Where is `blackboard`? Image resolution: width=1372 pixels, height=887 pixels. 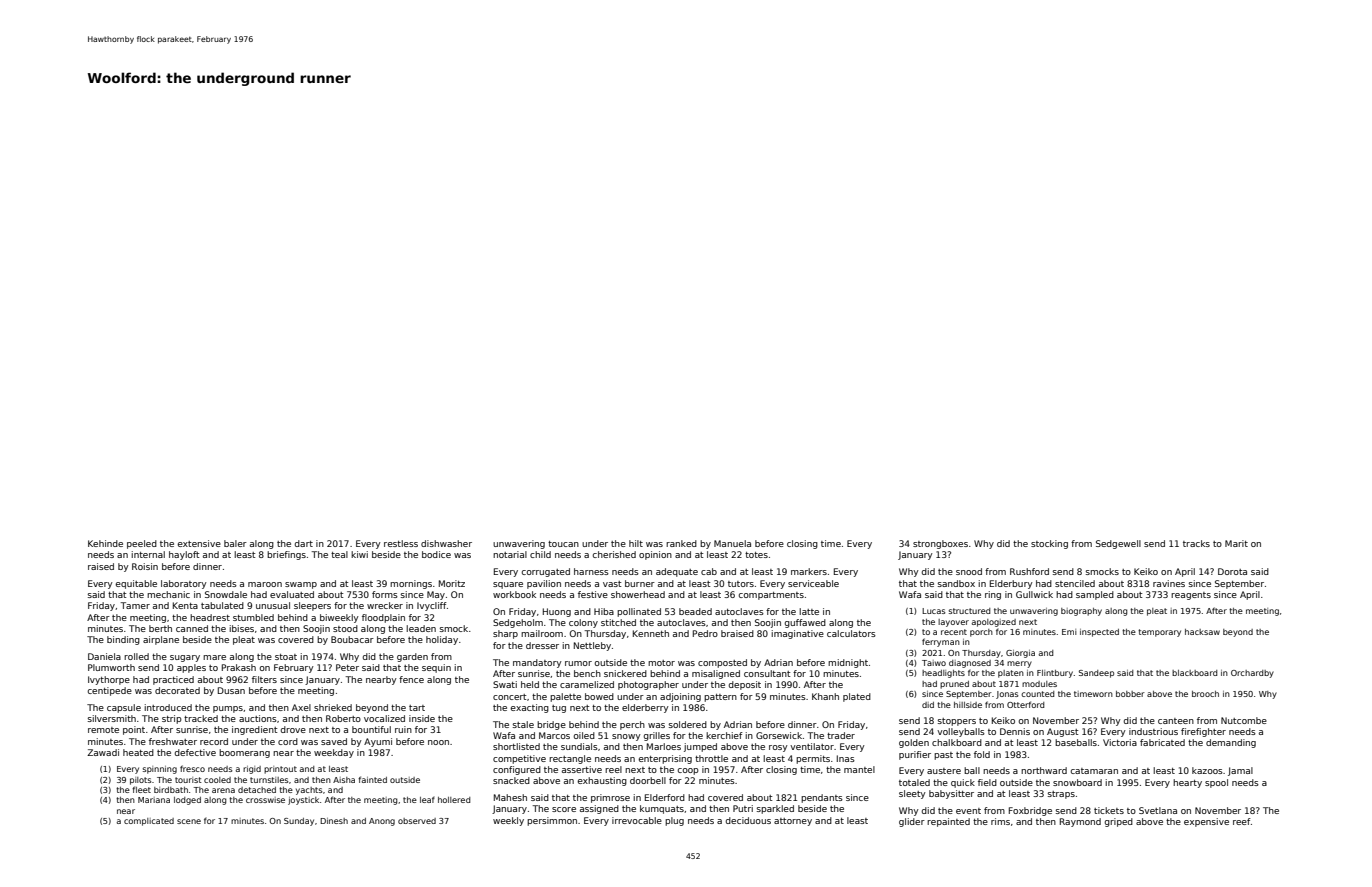 blackboard is located at coordinates (1195, 673).
